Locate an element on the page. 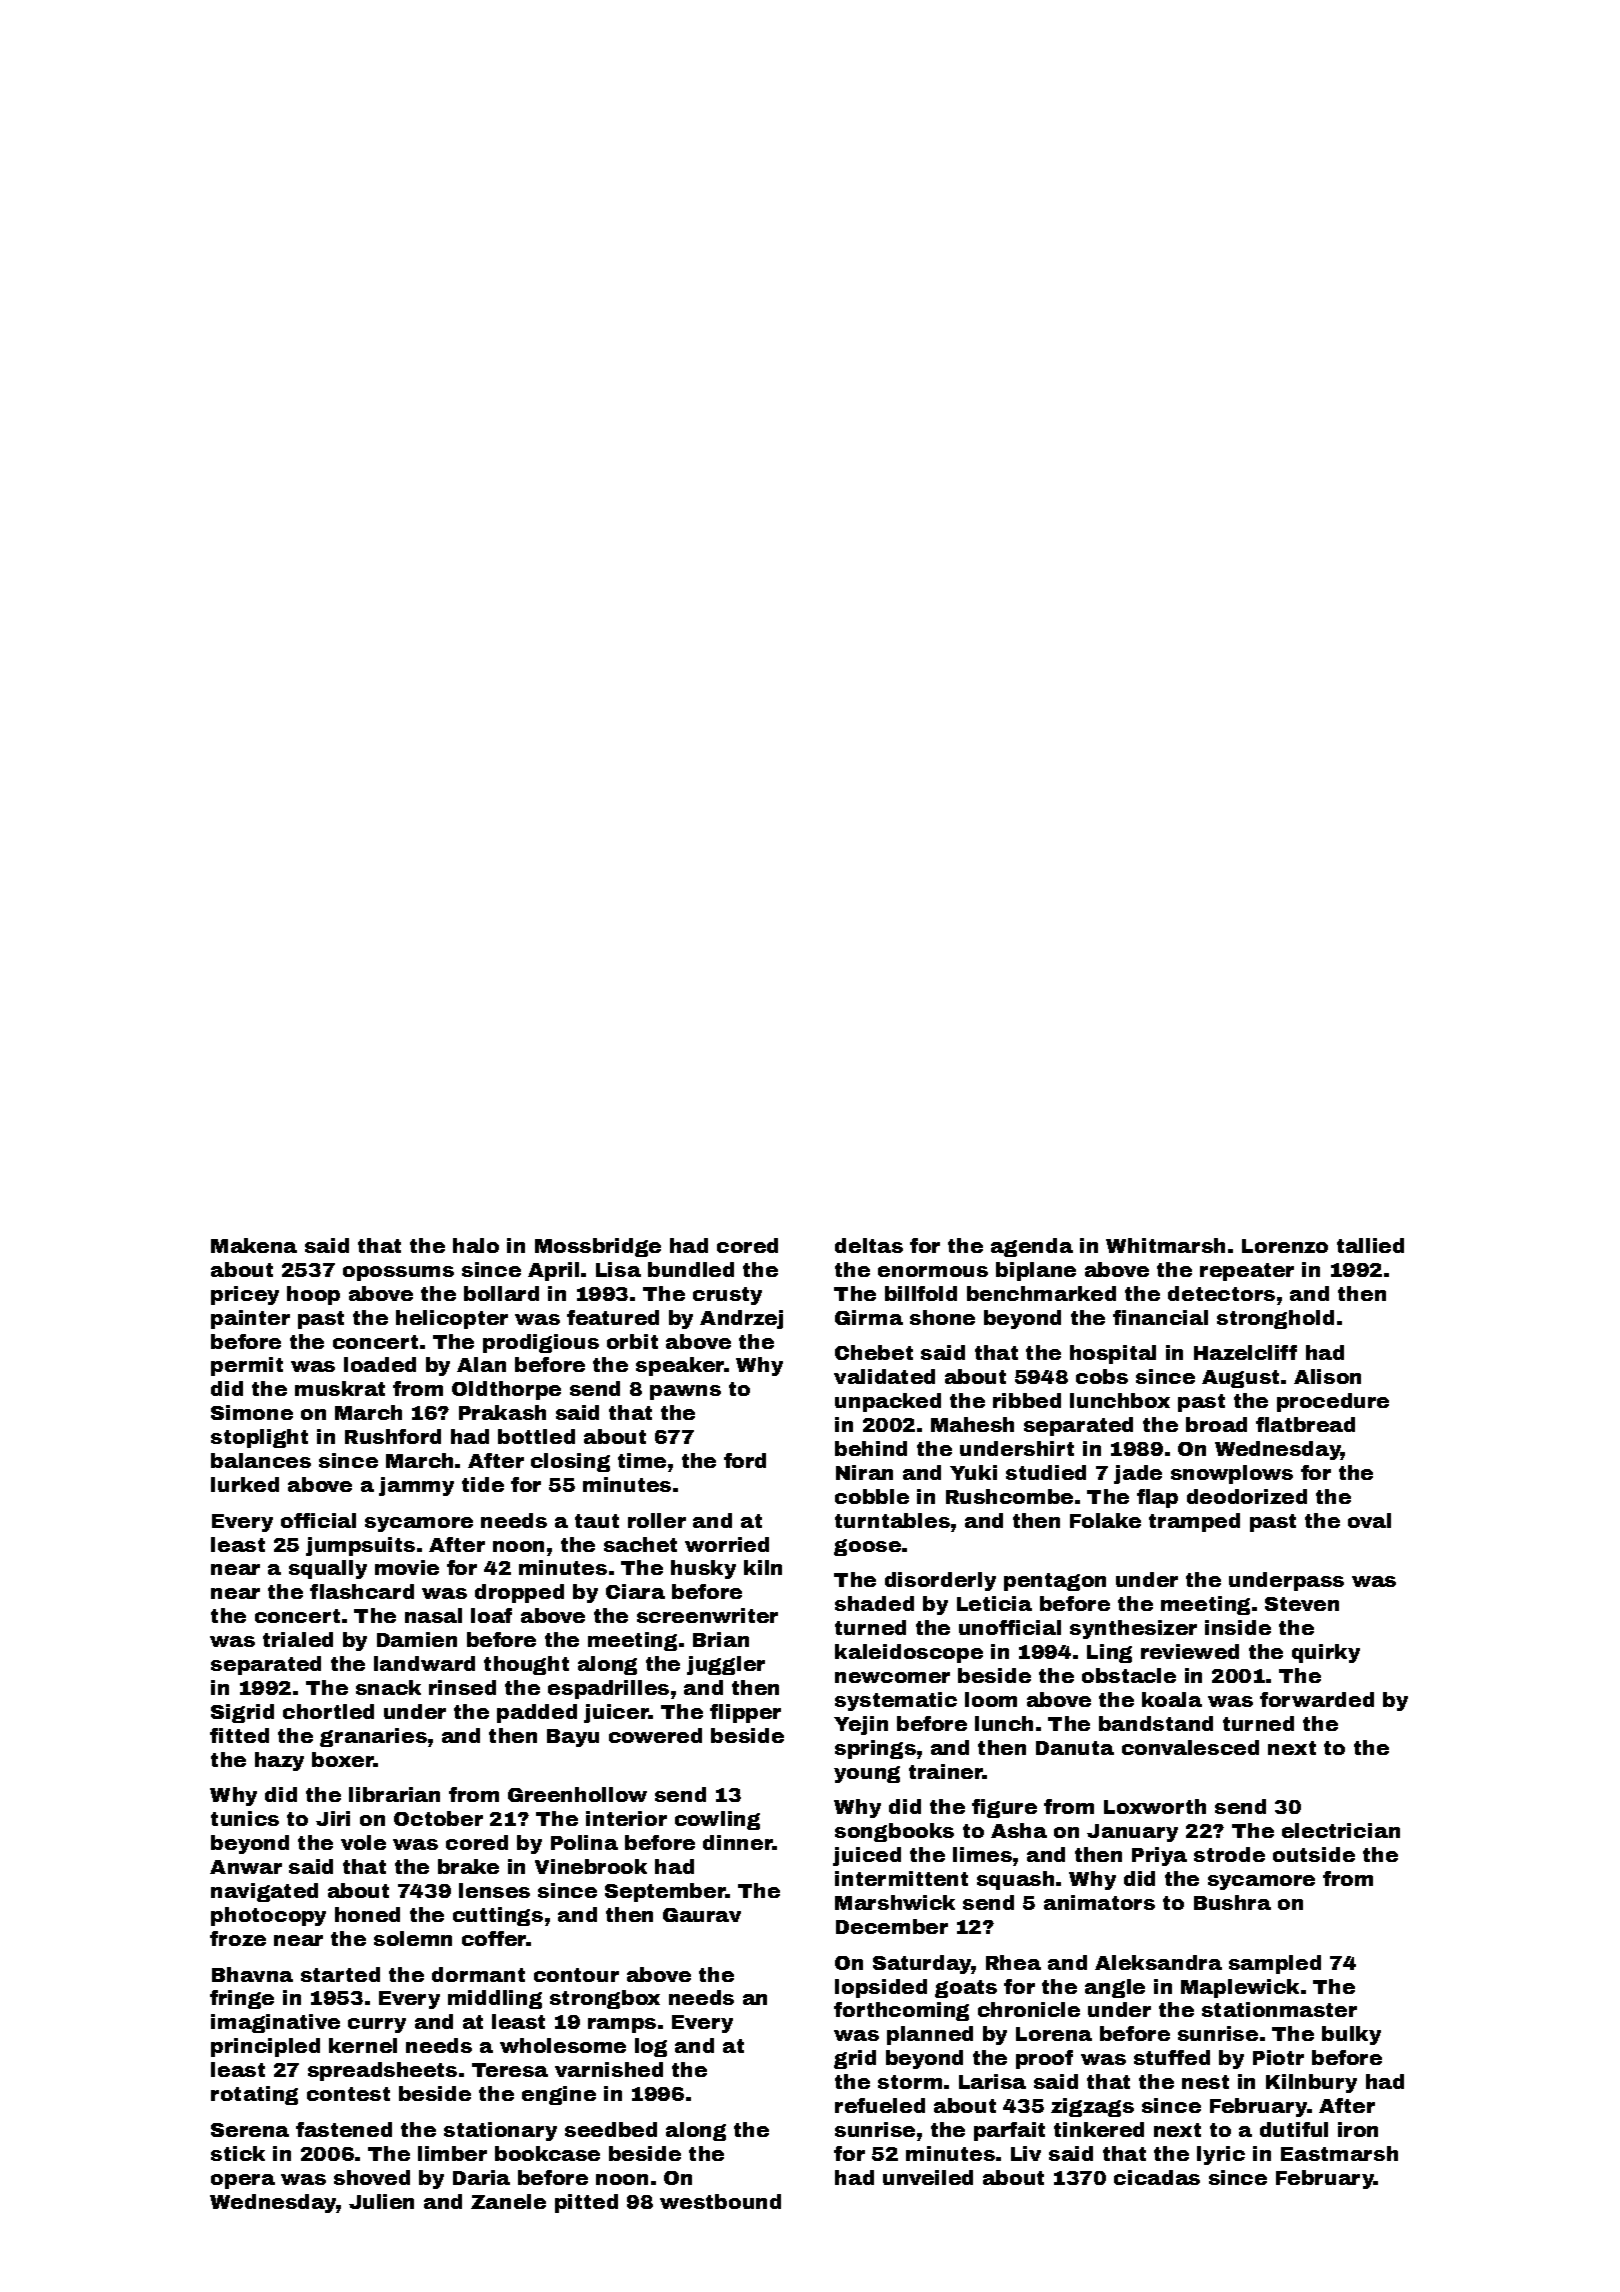  jade is located at coordinates (1138, 1474).
